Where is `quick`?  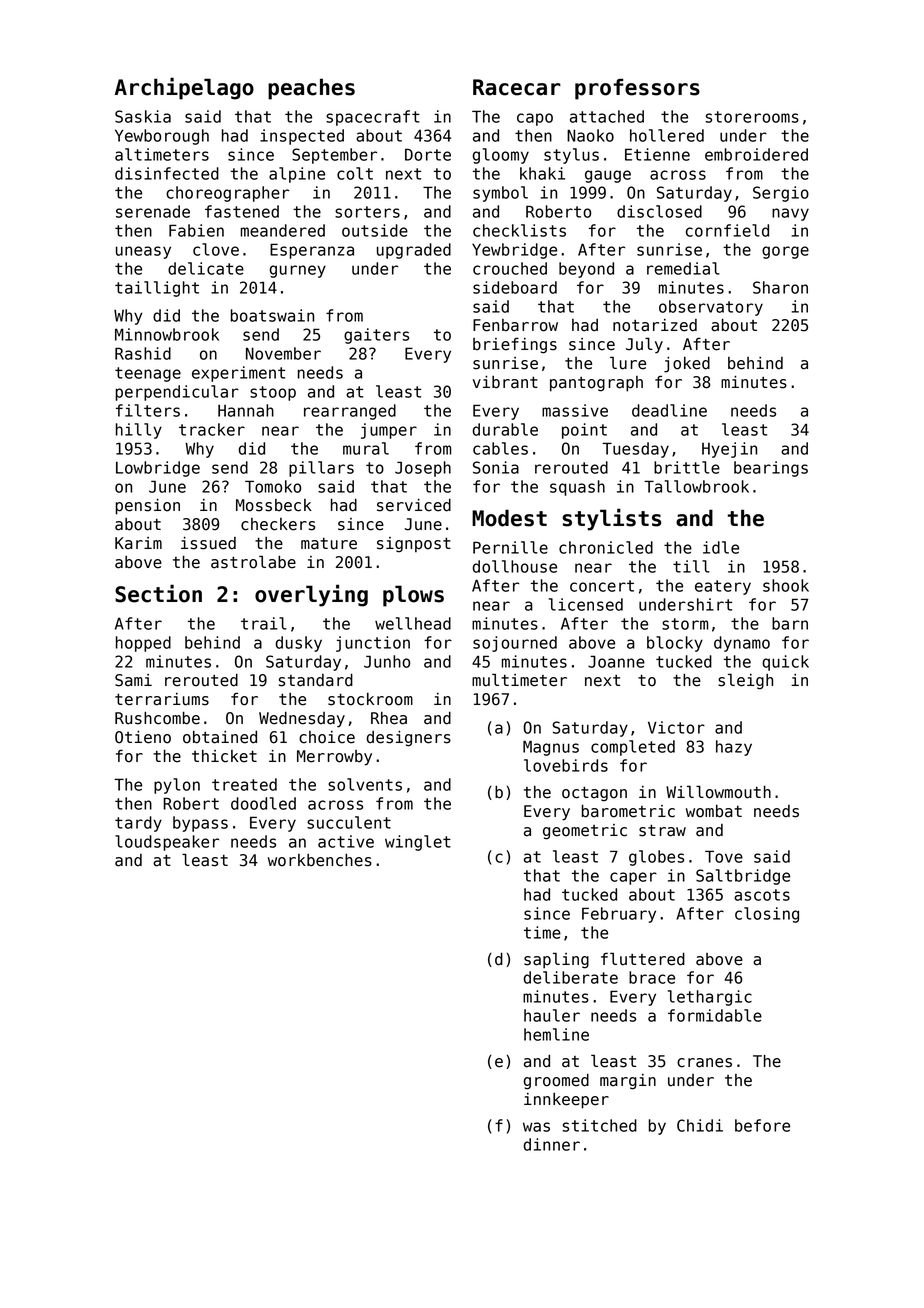
quick is located at coordinates (785, 663).
